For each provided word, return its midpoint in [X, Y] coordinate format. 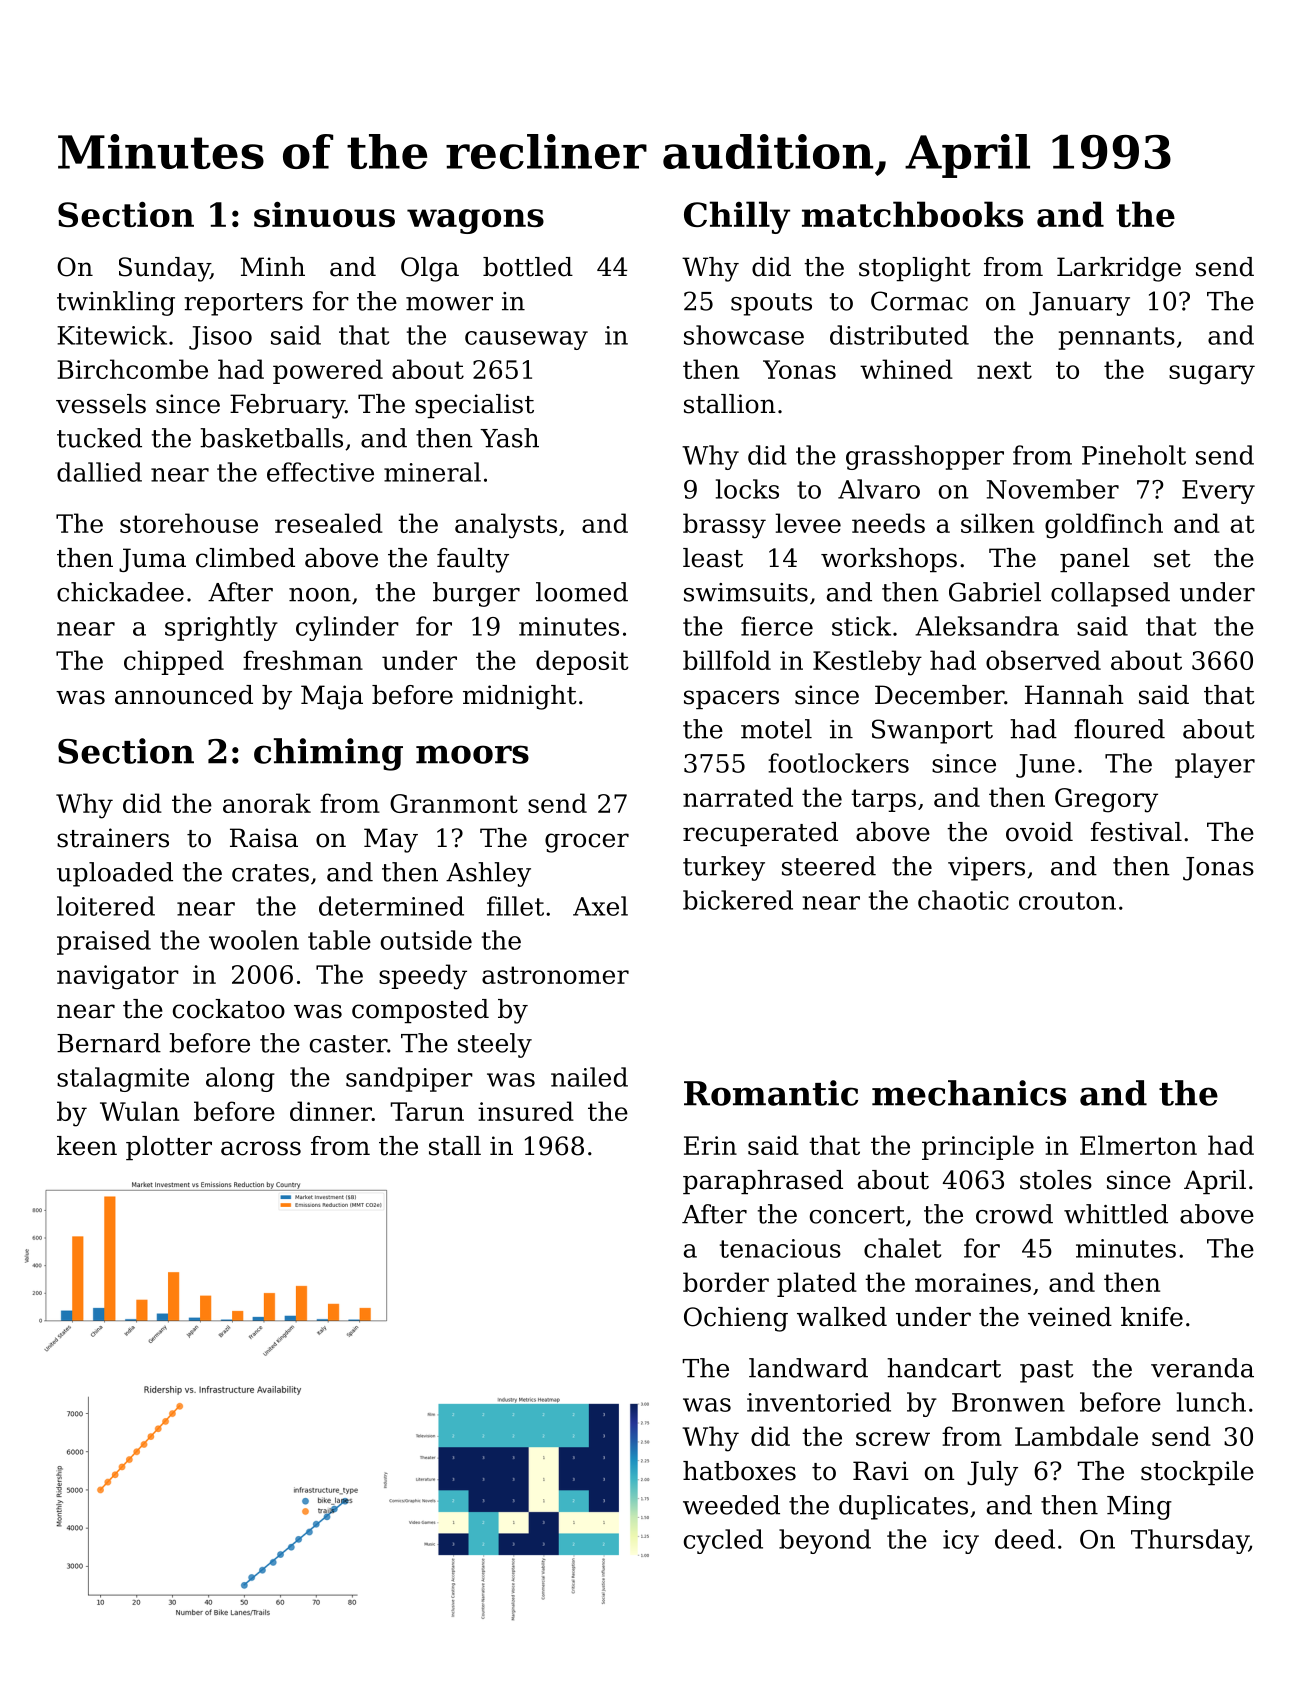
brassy [724, 526]
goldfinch [1104, 526]
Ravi [880, 1471]
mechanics [969, 1093]
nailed [589, 1077]
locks [747, 489]
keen [87, 1146]
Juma [152, 560]
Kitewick [112, 335]
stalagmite [123, 1079]
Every [1218, 492]
